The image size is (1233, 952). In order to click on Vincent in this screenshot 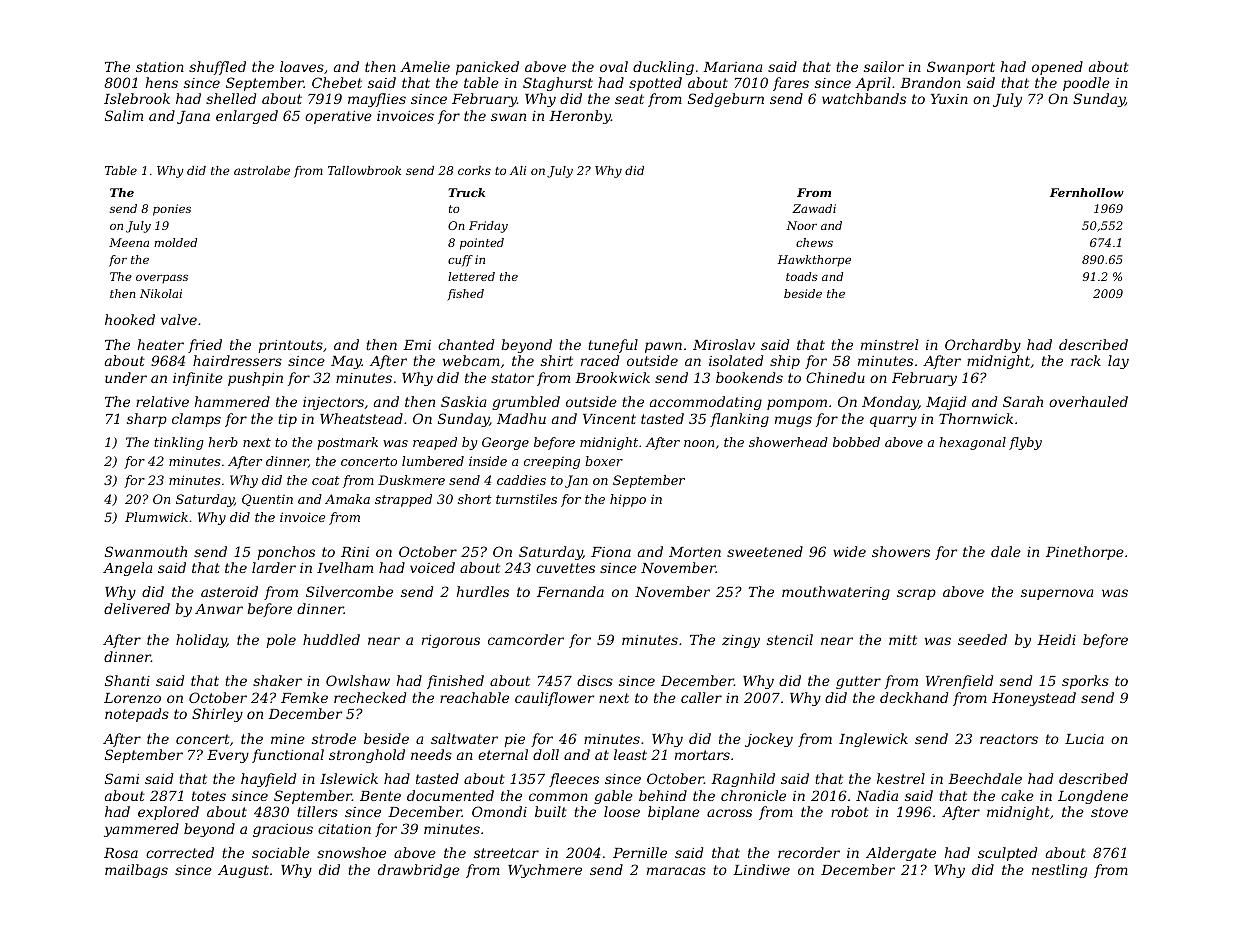, I will do `click(609, 419)`.
